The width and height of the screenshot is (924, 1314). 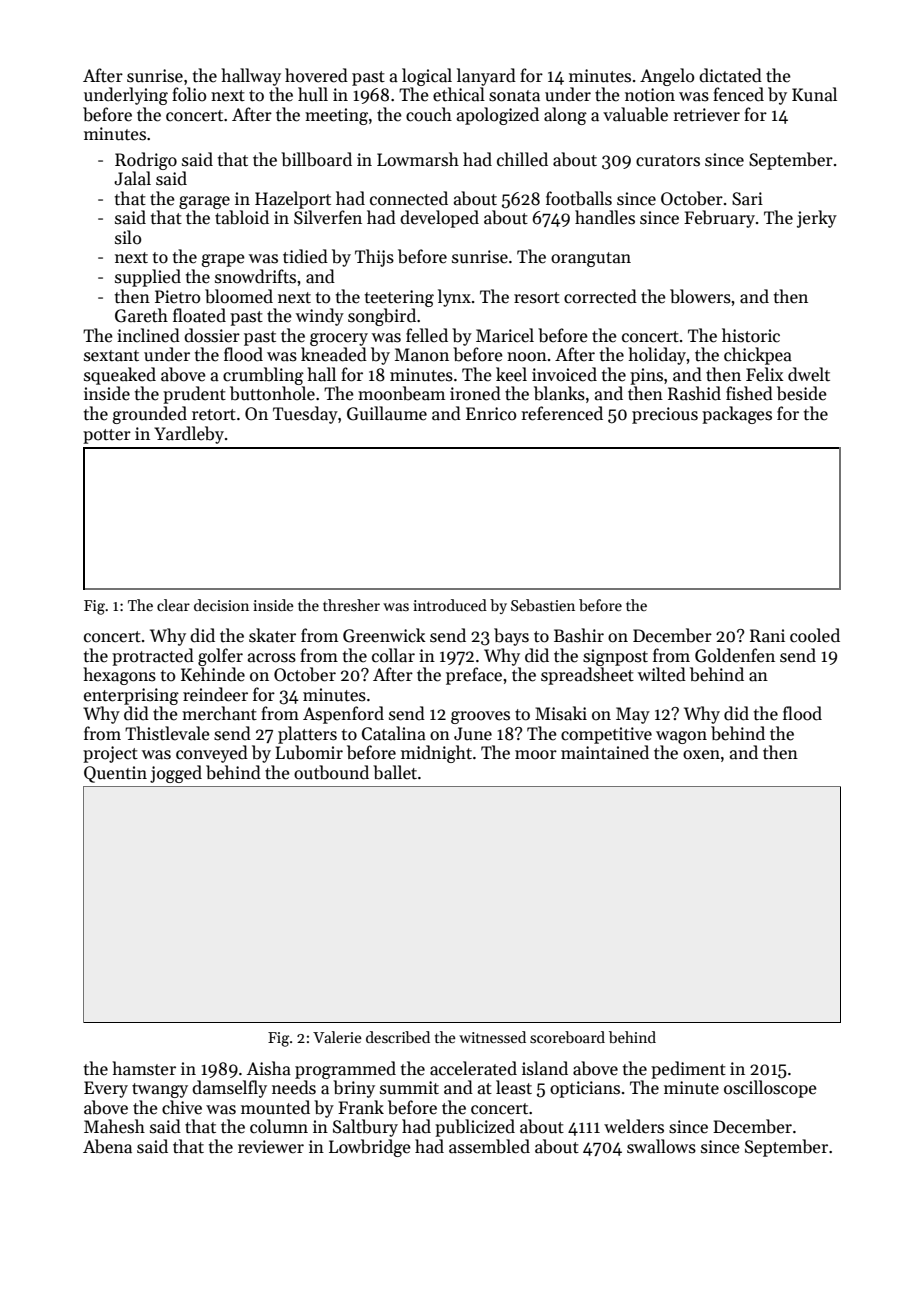 I want to click on packages, so click(x=737, y=415).
